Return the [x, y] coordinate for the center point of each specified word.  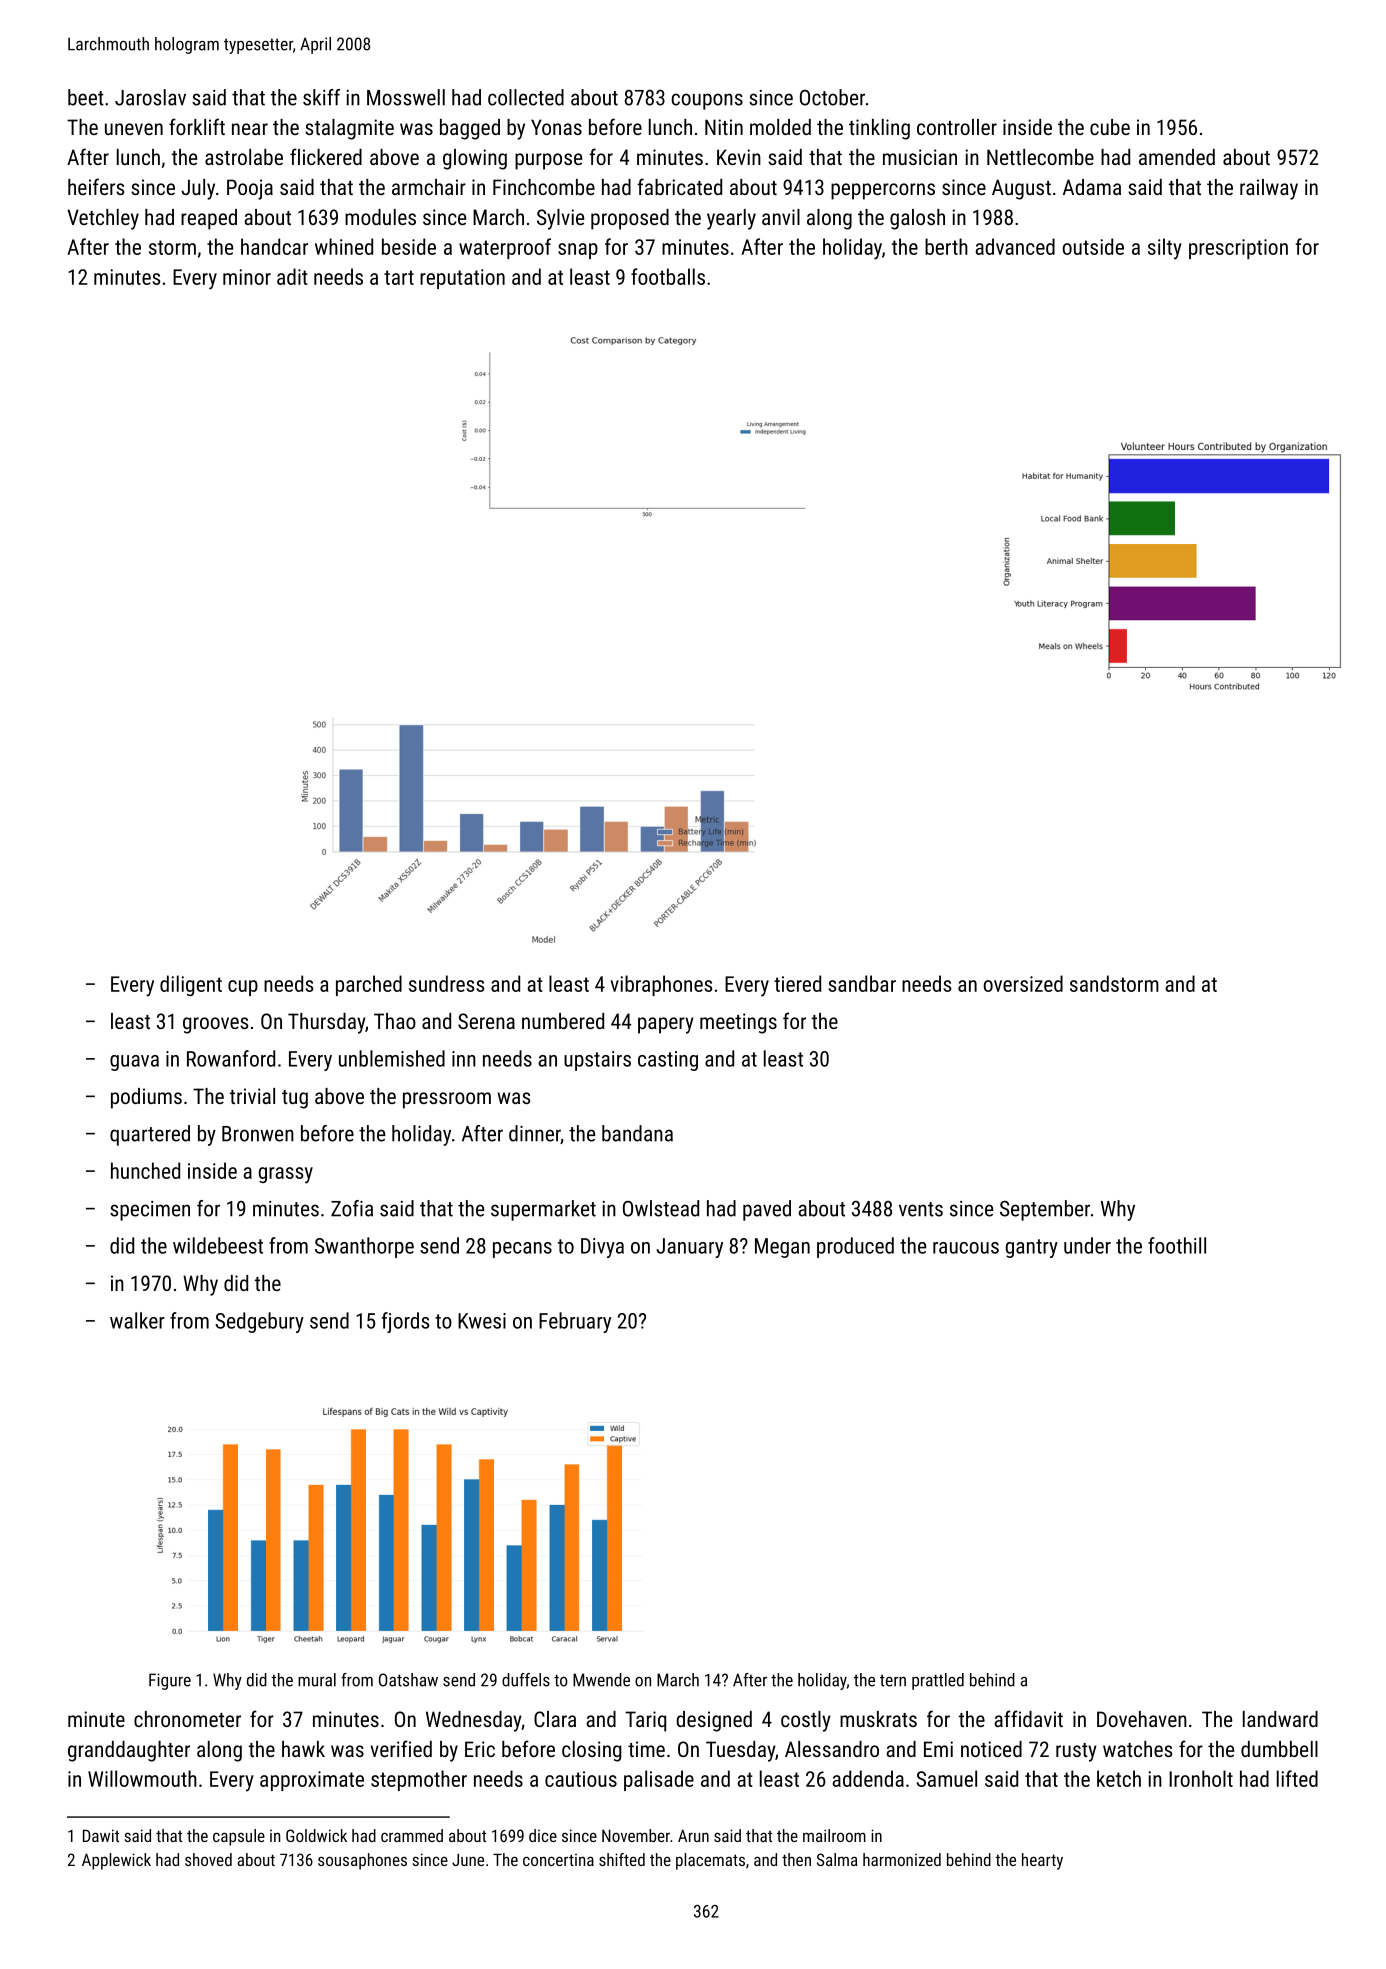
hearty [1042, 1861]
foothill [1177, 1245]
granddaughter [129, 1751]
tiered [797, 983]
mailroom [834, 1835]
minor [247, 277]
